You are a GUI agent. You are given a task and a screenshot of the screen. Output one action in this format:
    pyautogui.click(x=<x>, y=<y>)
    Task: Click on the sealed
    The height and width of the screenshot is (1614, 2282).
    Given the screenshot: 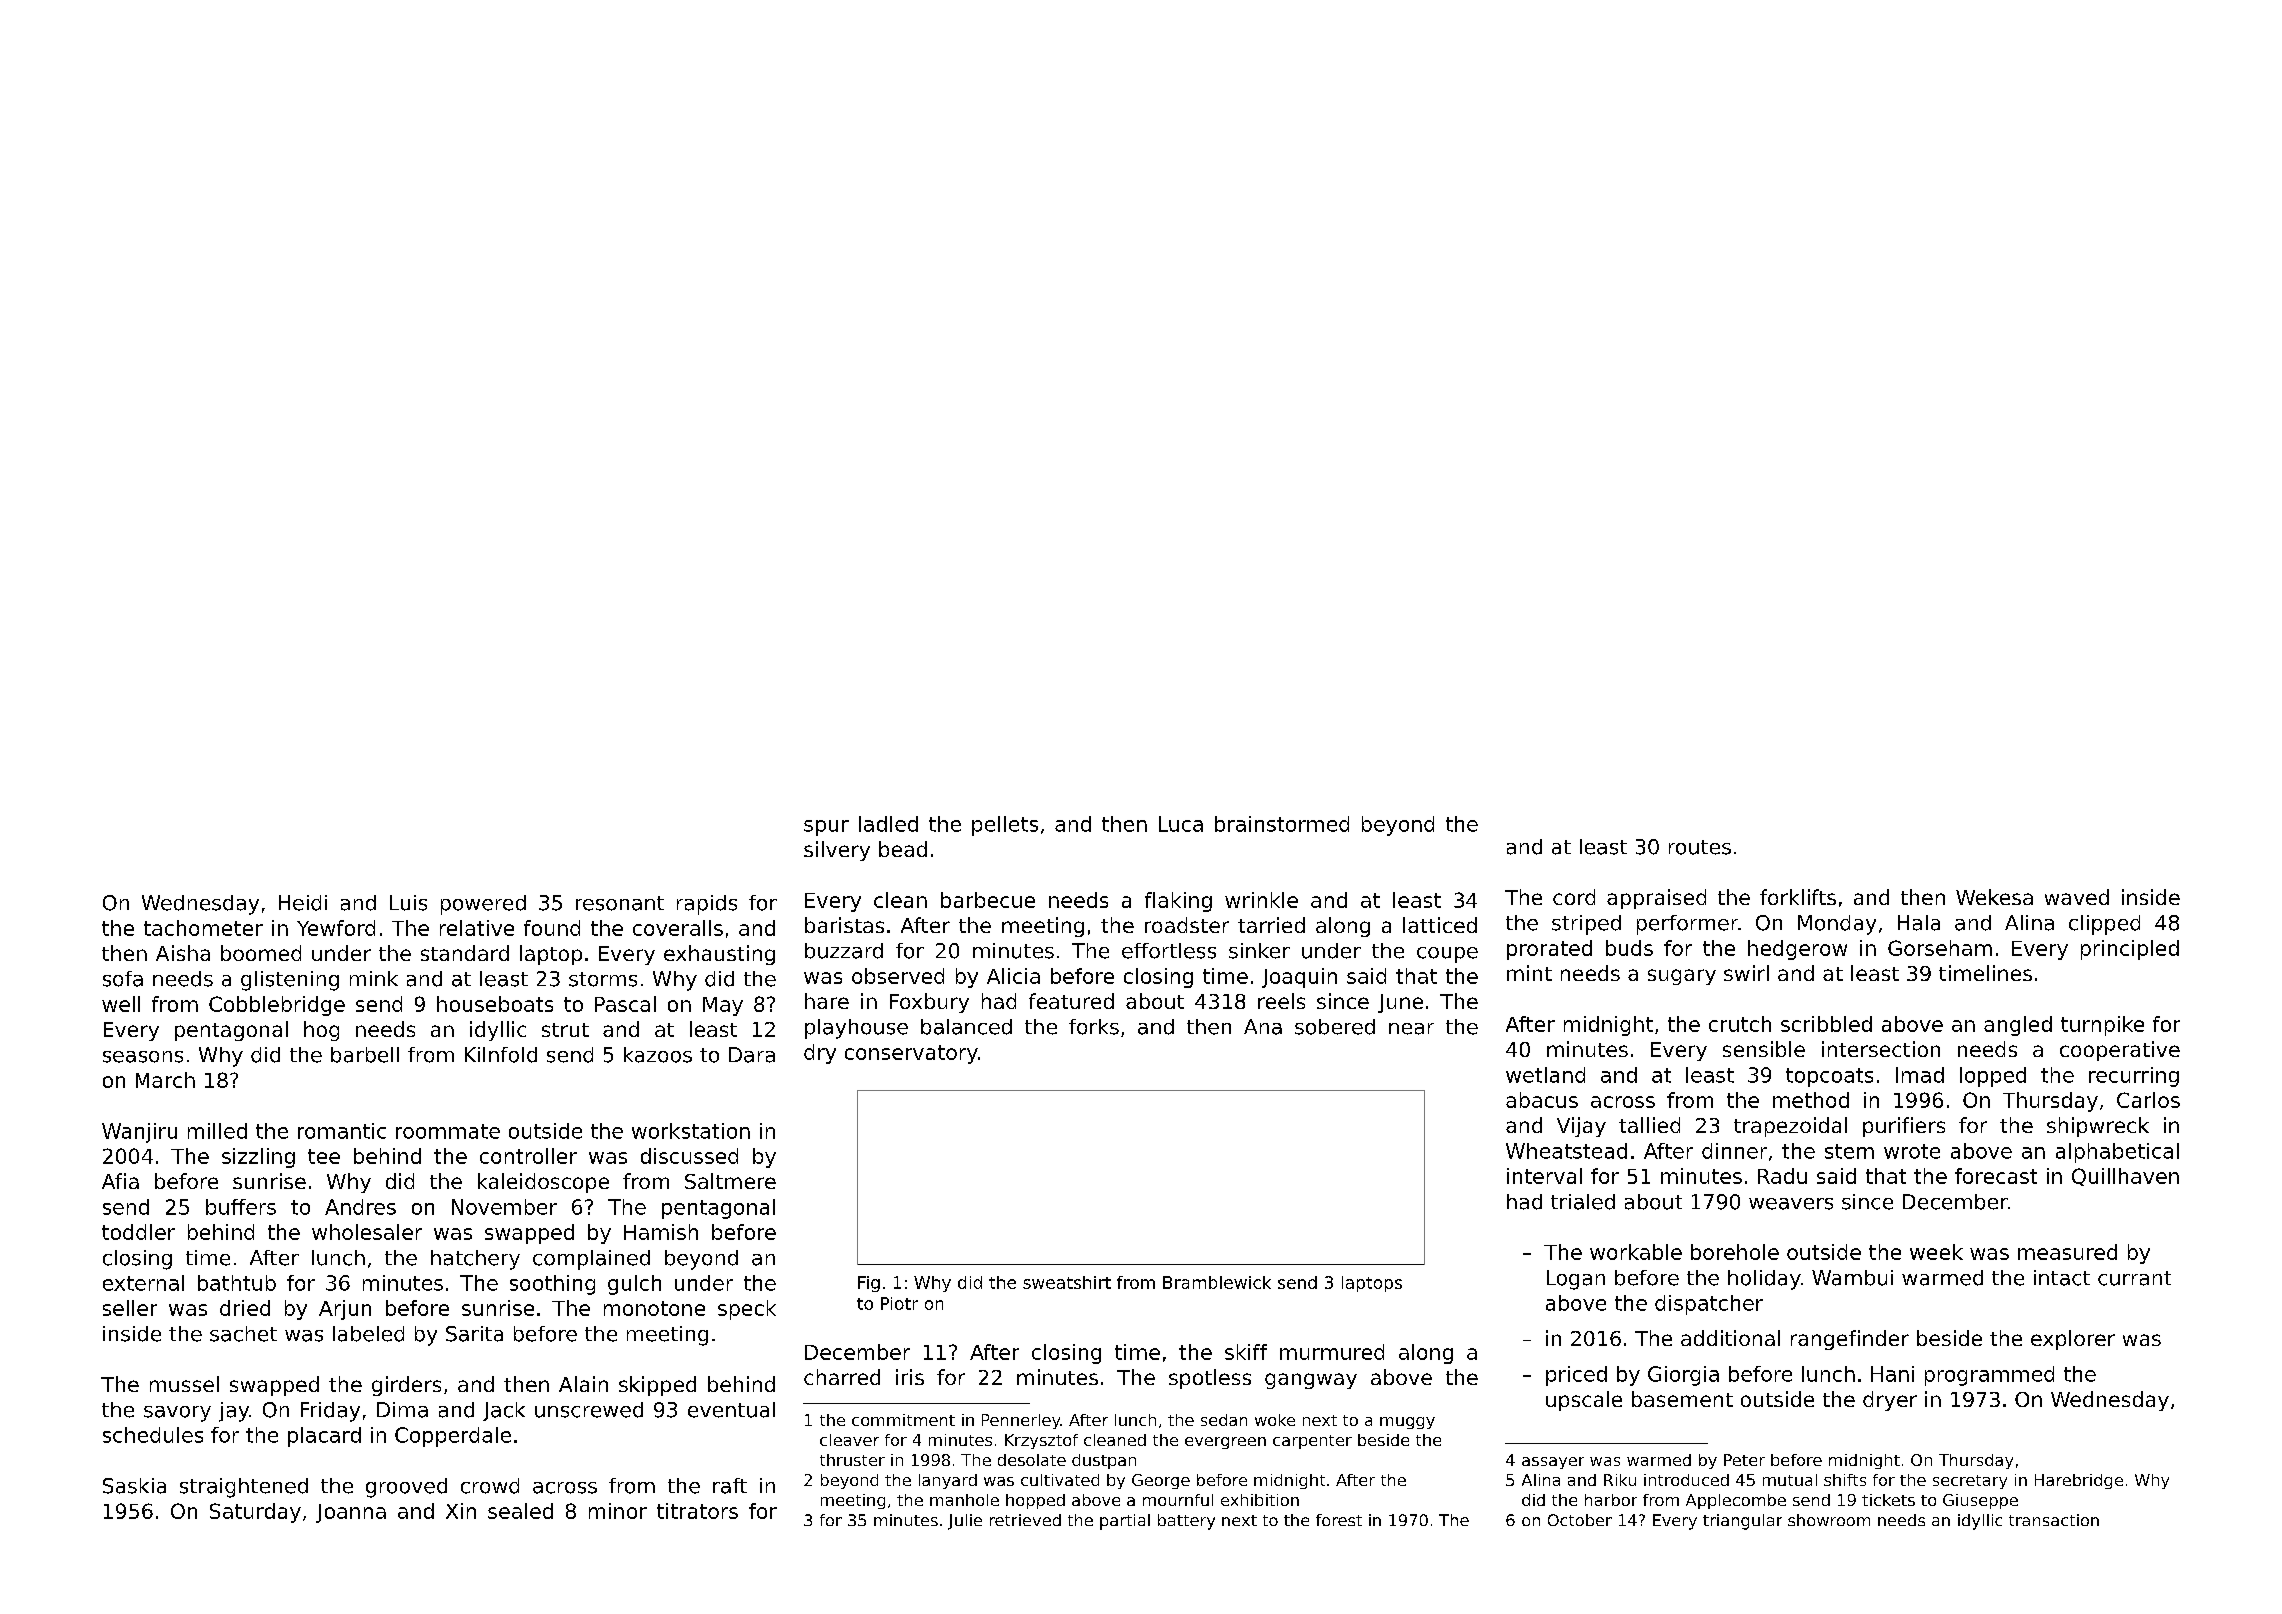 What is the action you would take?
    pyautogui.click(x=520, y=1511)
